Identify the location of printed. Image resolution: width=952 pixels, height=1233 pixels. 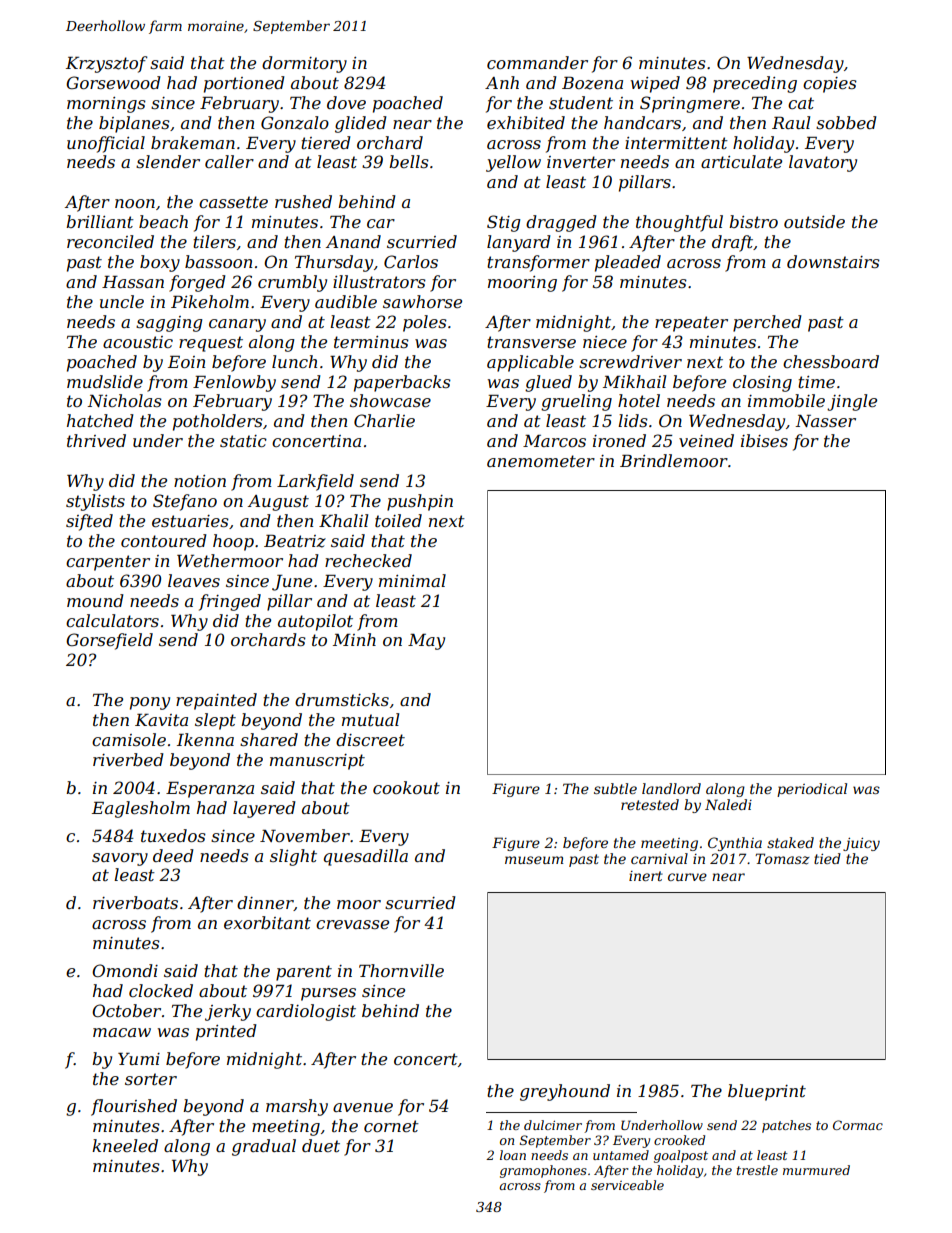
(226, 1032).
